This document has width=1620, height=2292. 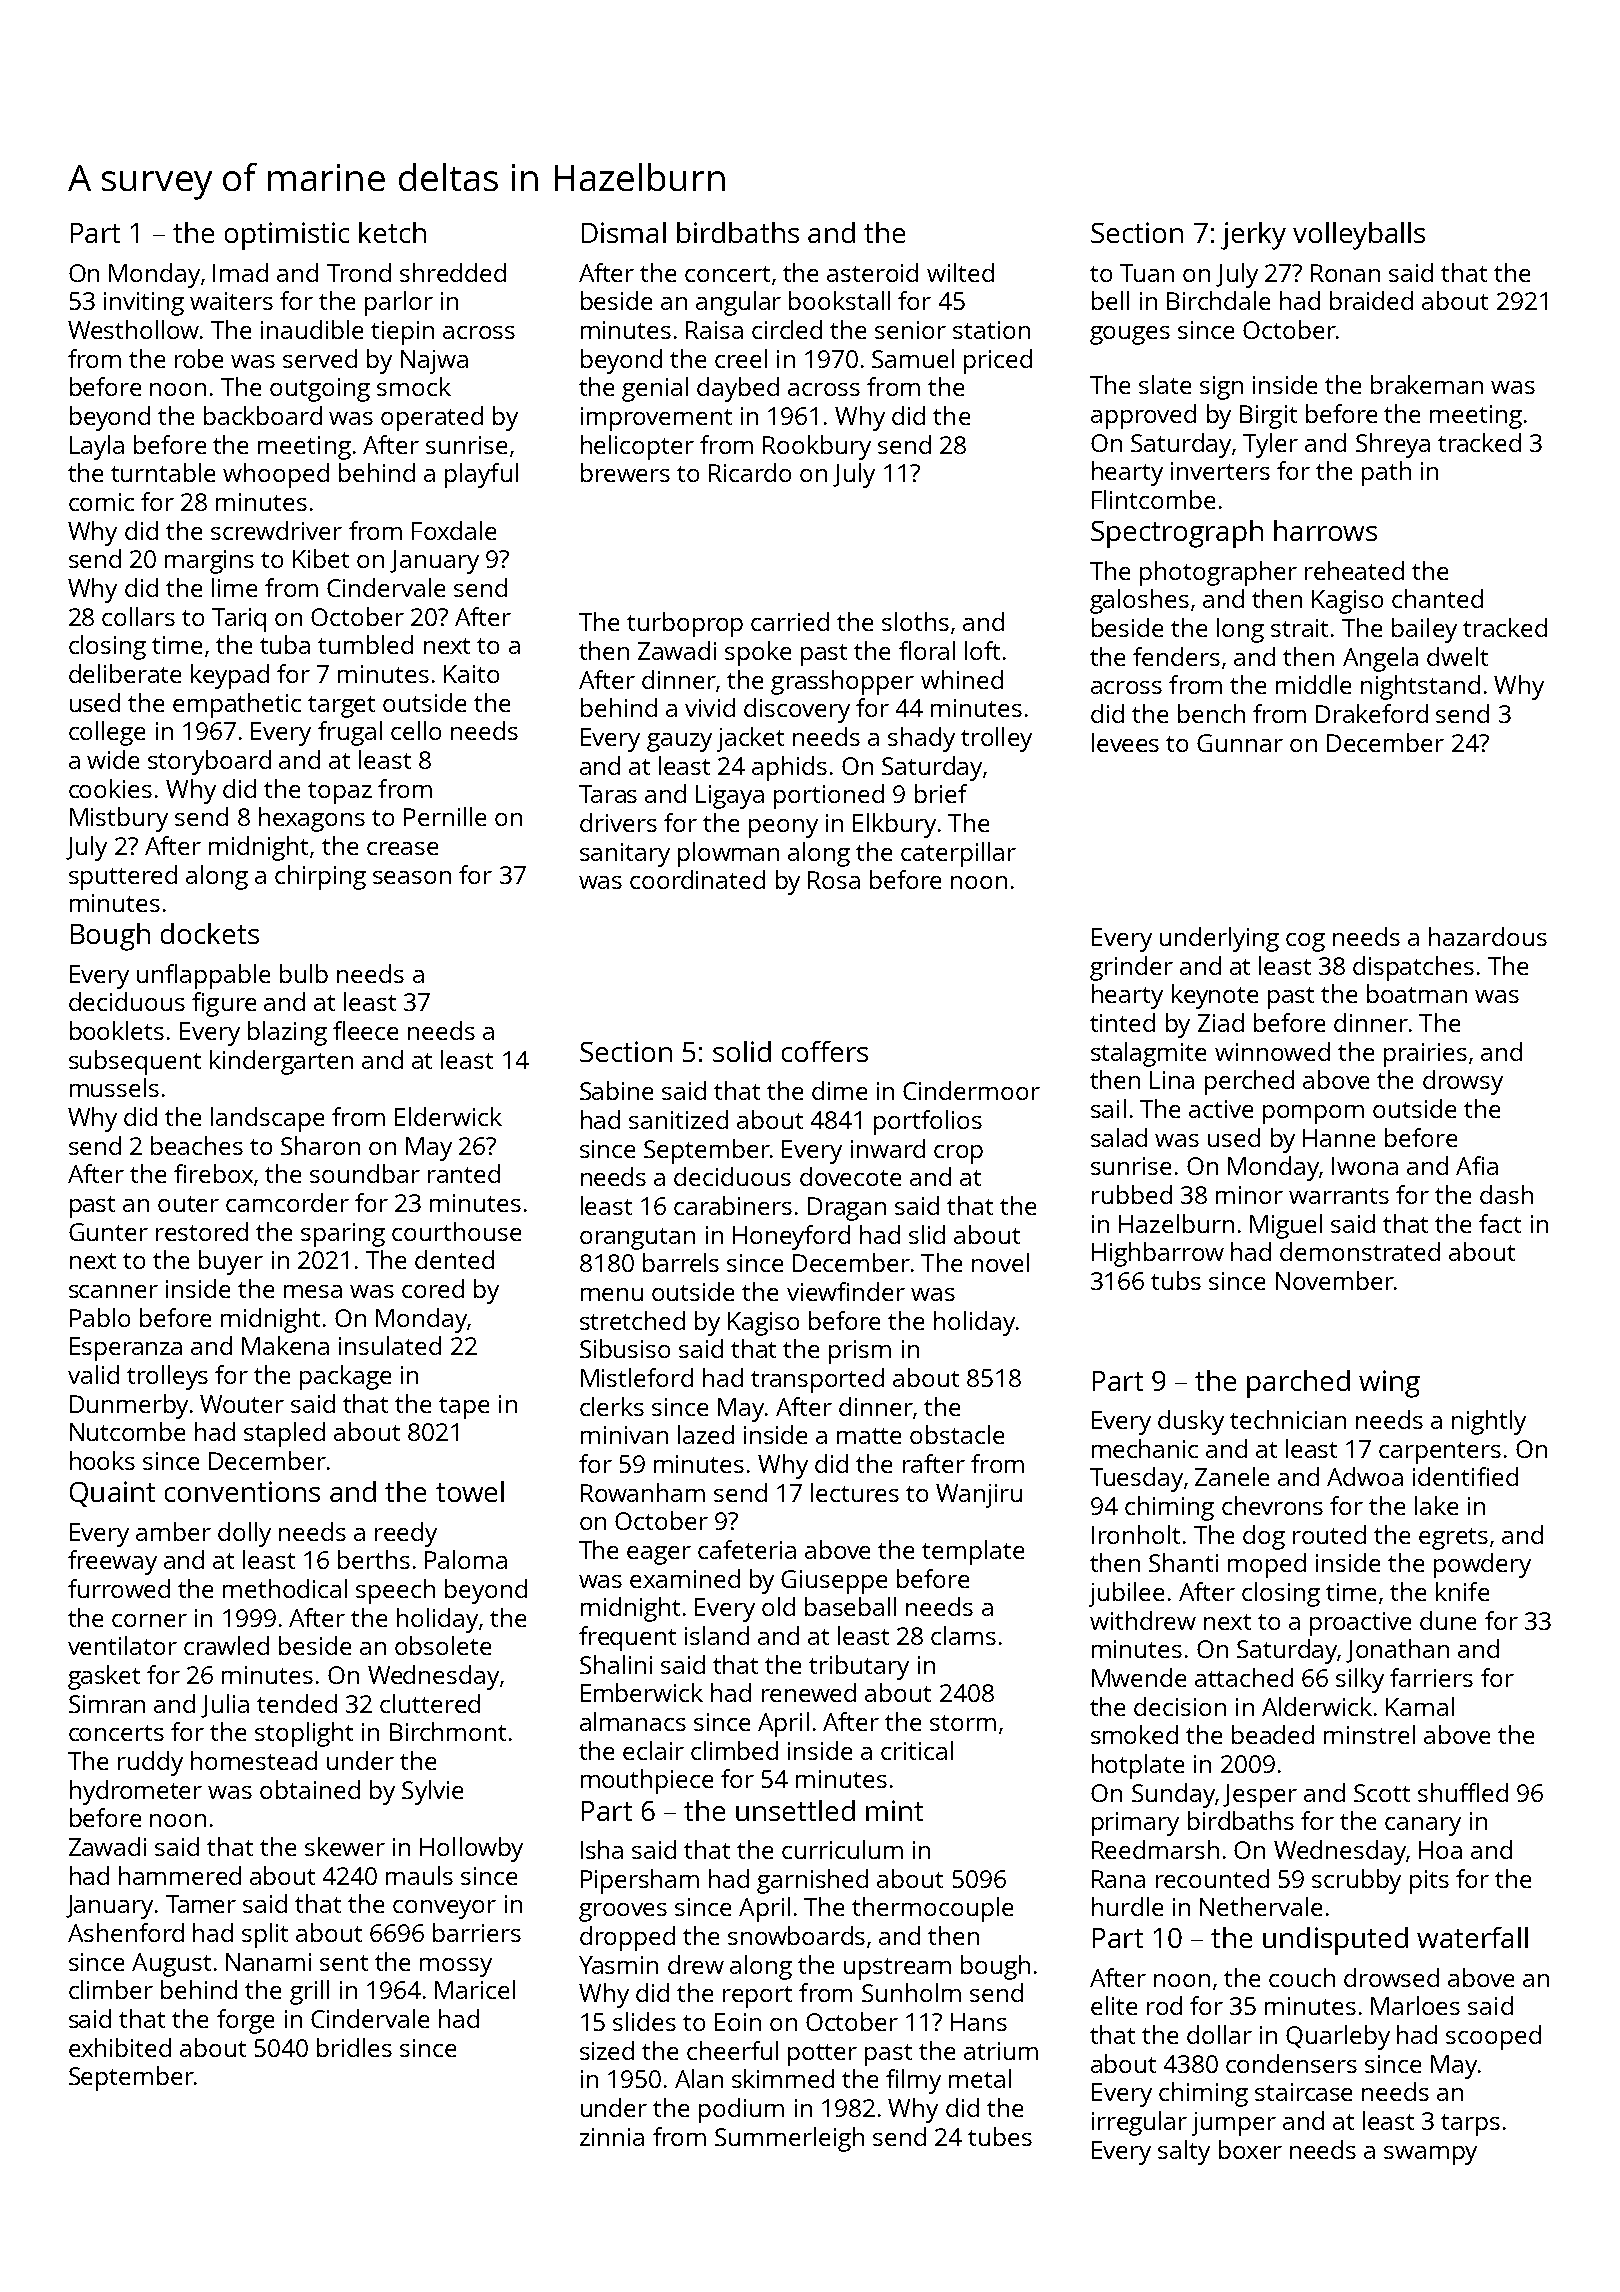 I want to click on conveyor, so click(x=444, y=1909).
